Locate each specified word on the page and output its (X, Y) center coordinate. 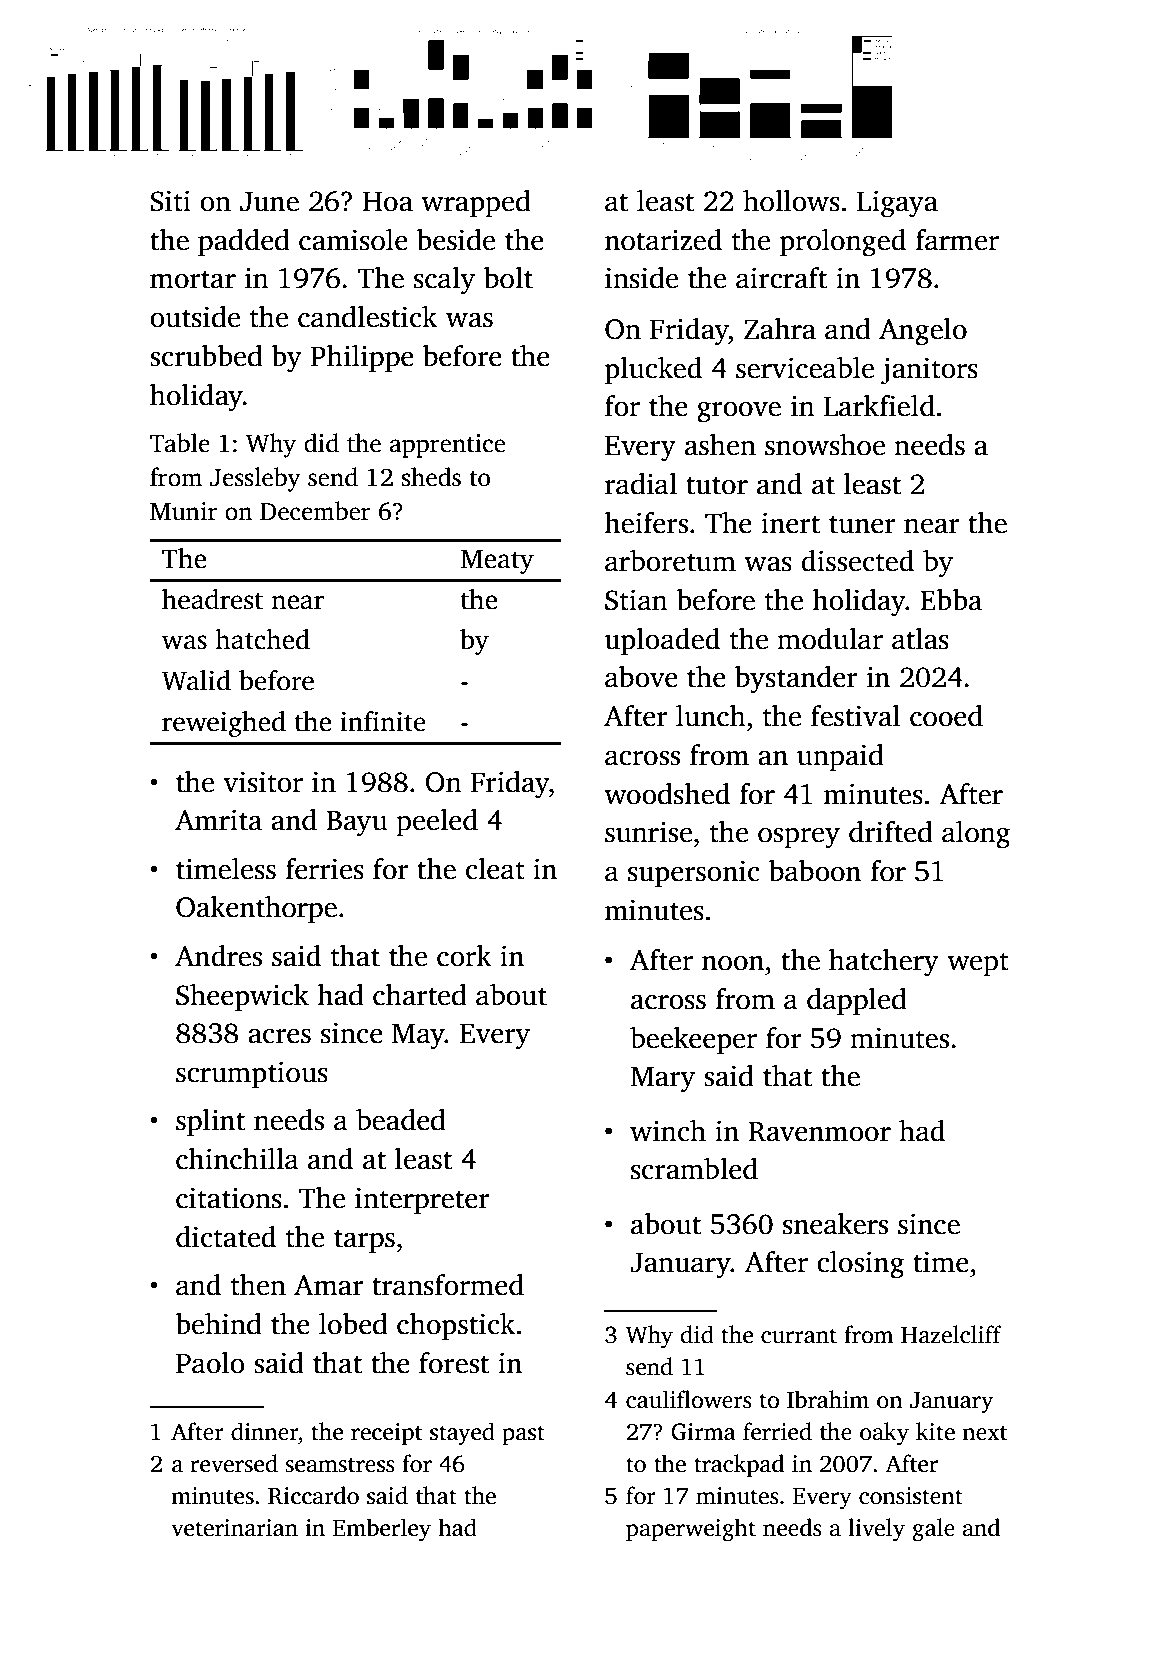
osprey (799, 838)
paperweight (691, 1530)
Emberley (382, 1530)
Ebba (951, 600)
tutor (717, 485)
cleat (495, 869)
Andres (218, 956)
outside (195, 317)
